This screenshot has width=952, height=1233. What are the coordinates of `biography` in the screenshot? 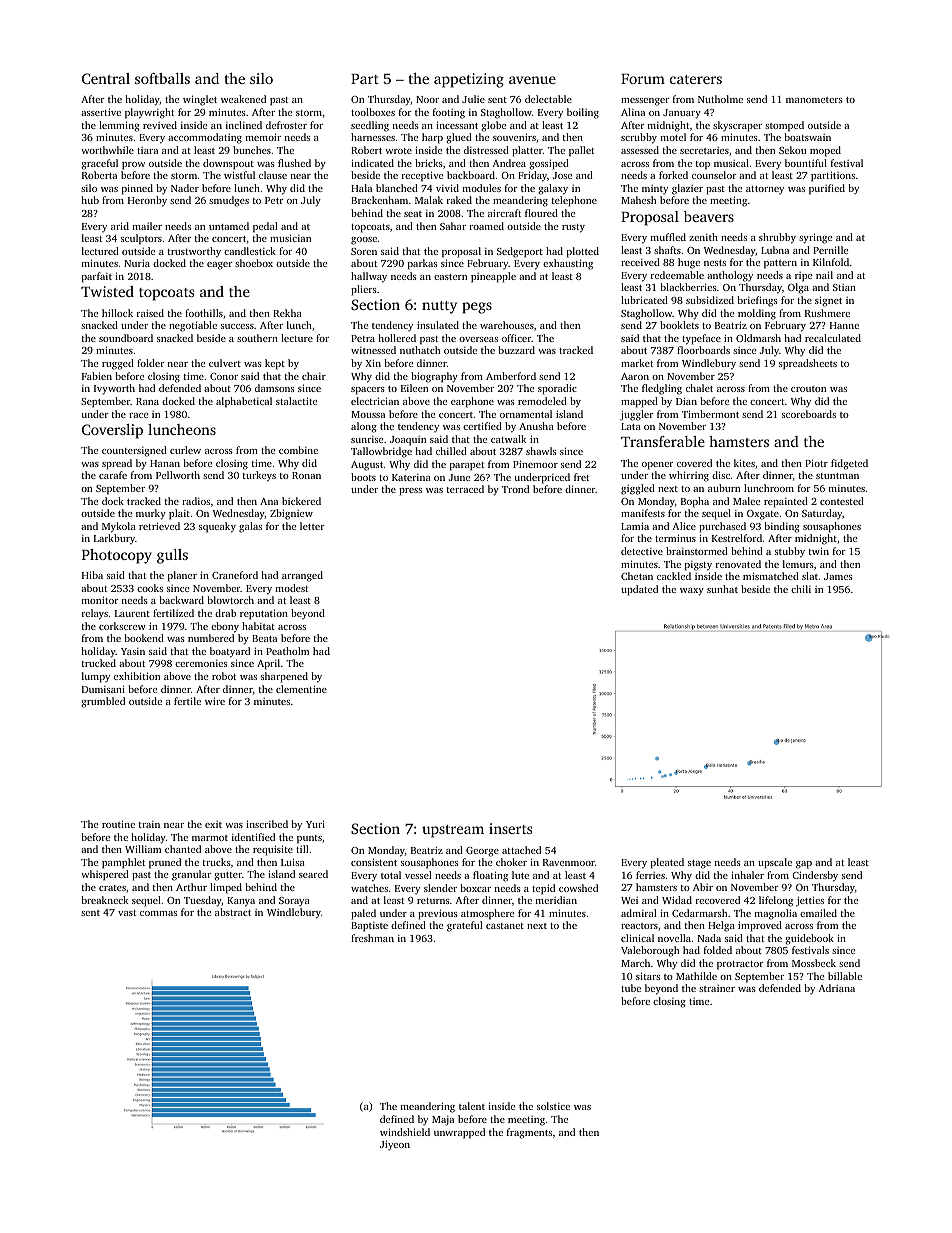 It's located at (434, 377).
